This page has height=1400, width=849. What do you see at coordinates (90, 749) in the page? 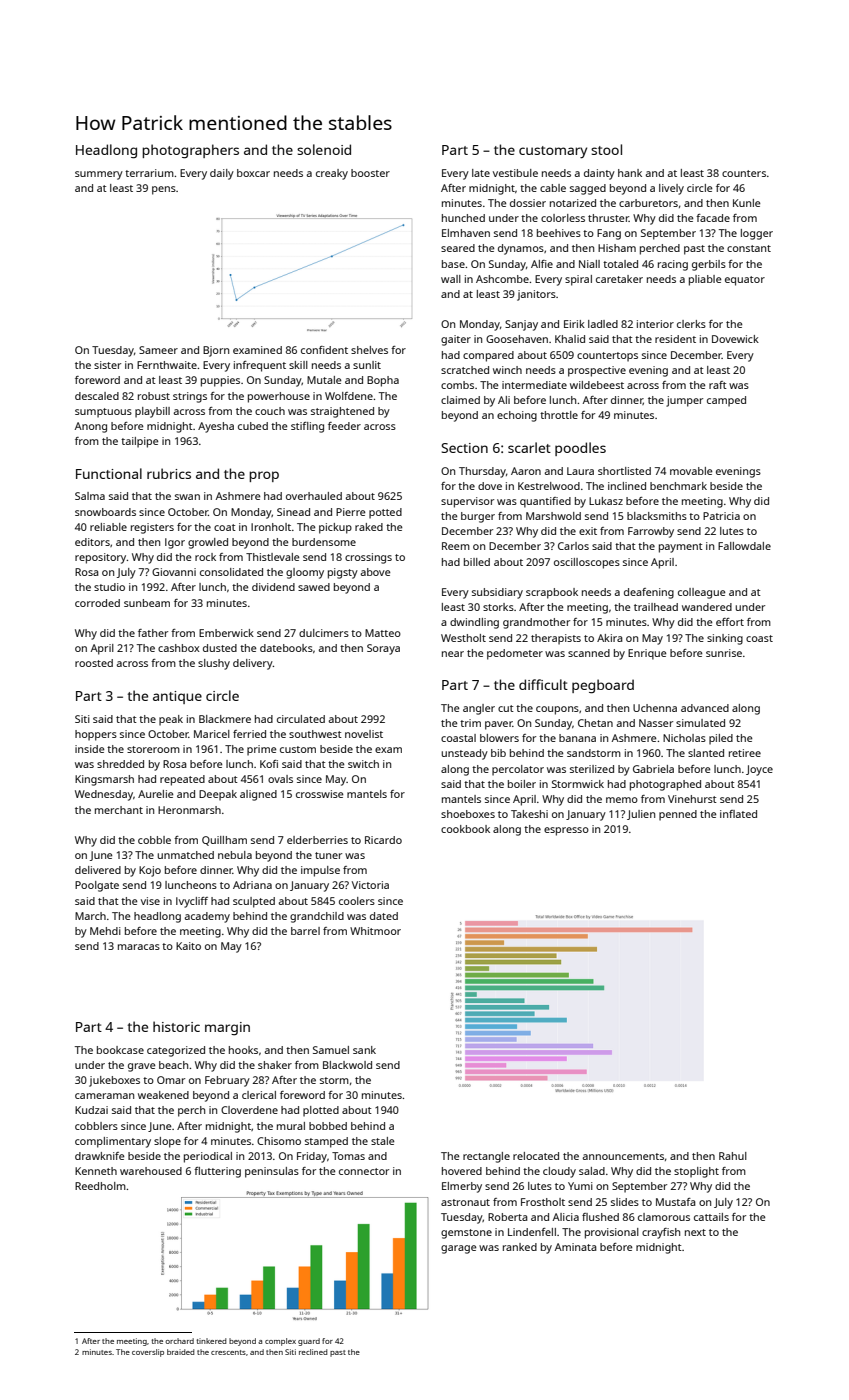
I see `inside` at bounding box center [90, 749].
